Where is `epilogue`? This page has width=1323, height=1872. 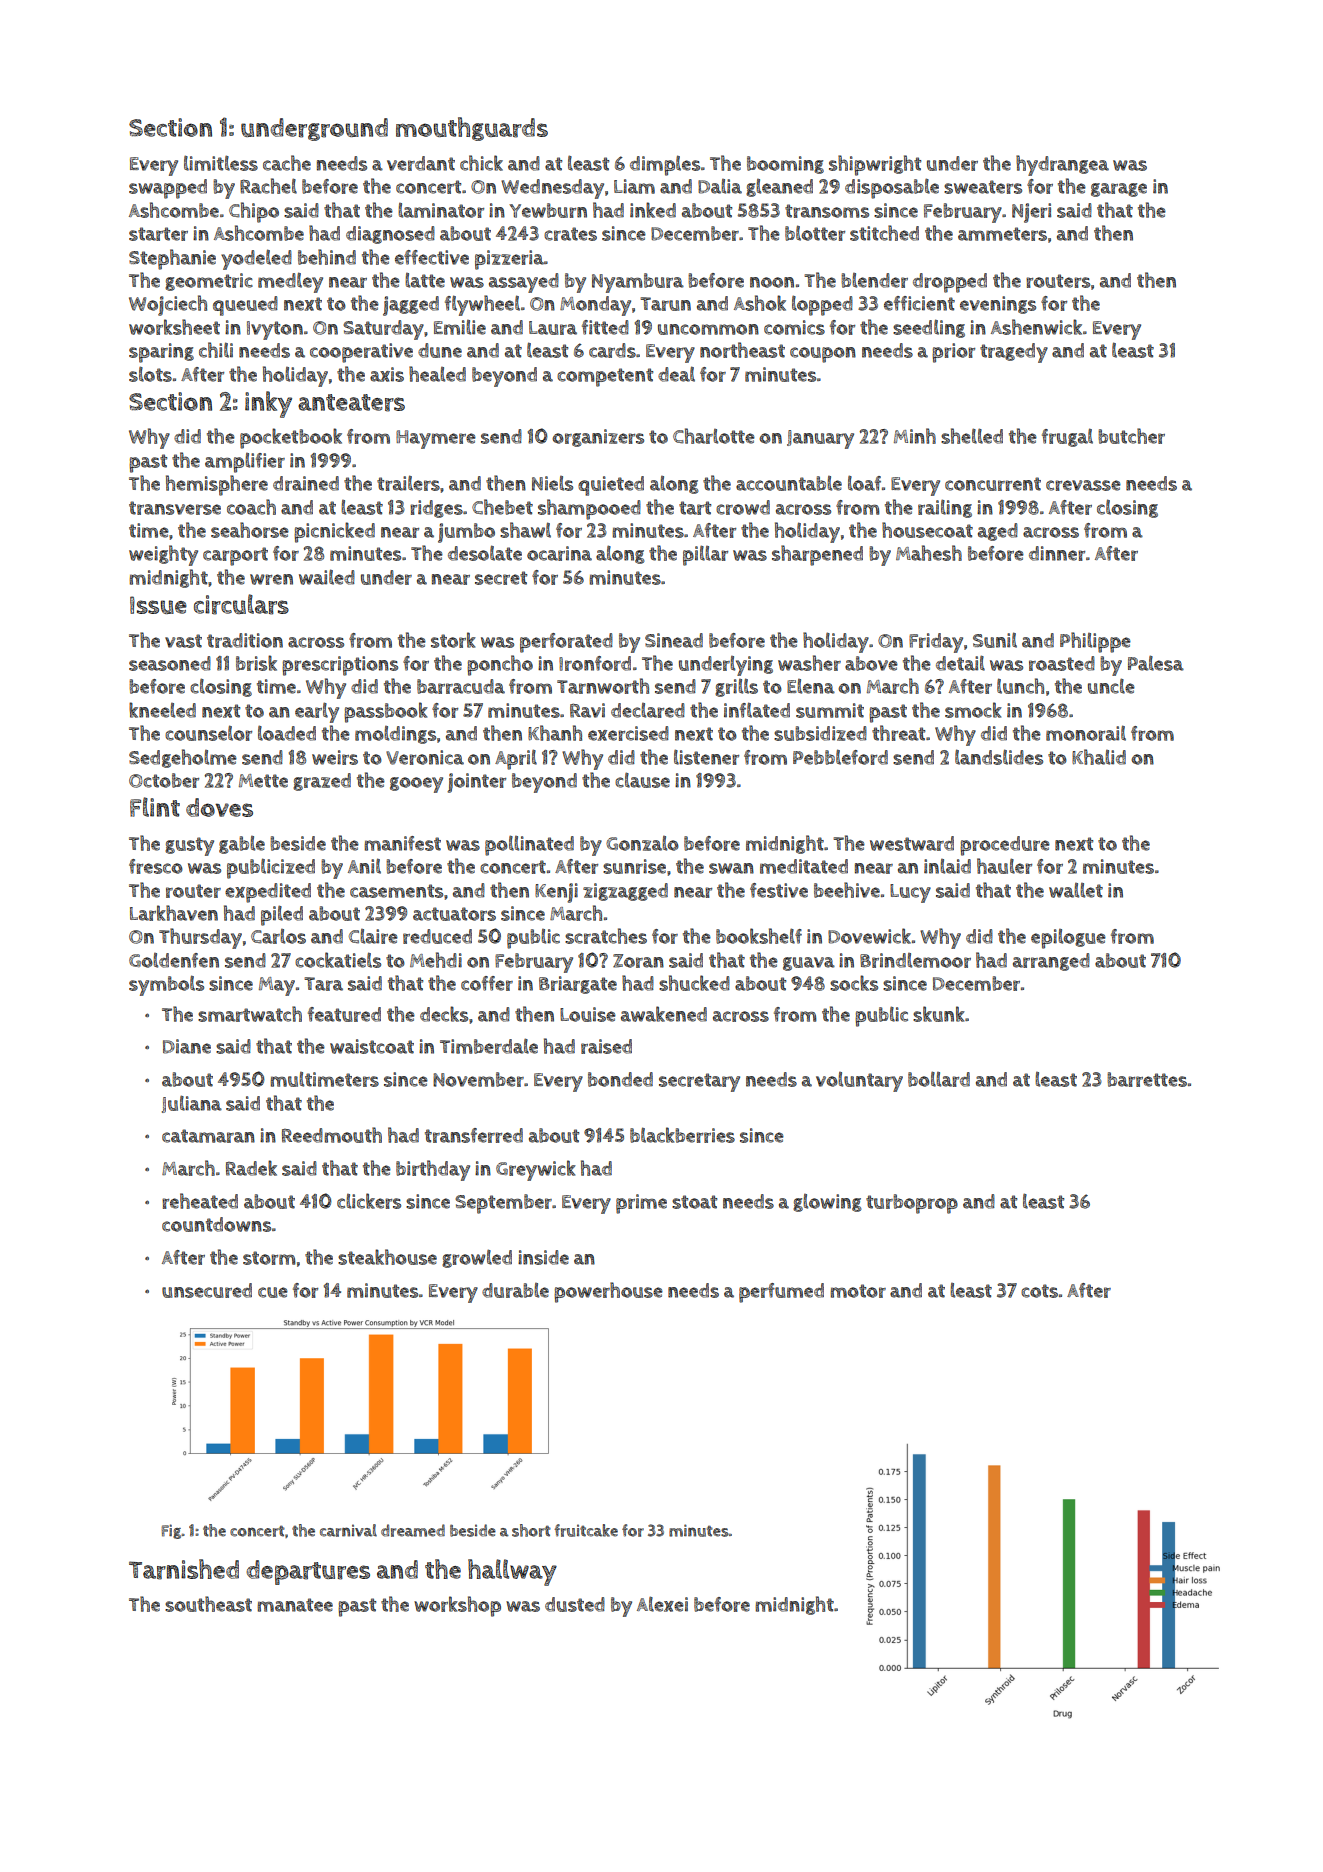
epilogue is located at coordinates (1068, 939).
